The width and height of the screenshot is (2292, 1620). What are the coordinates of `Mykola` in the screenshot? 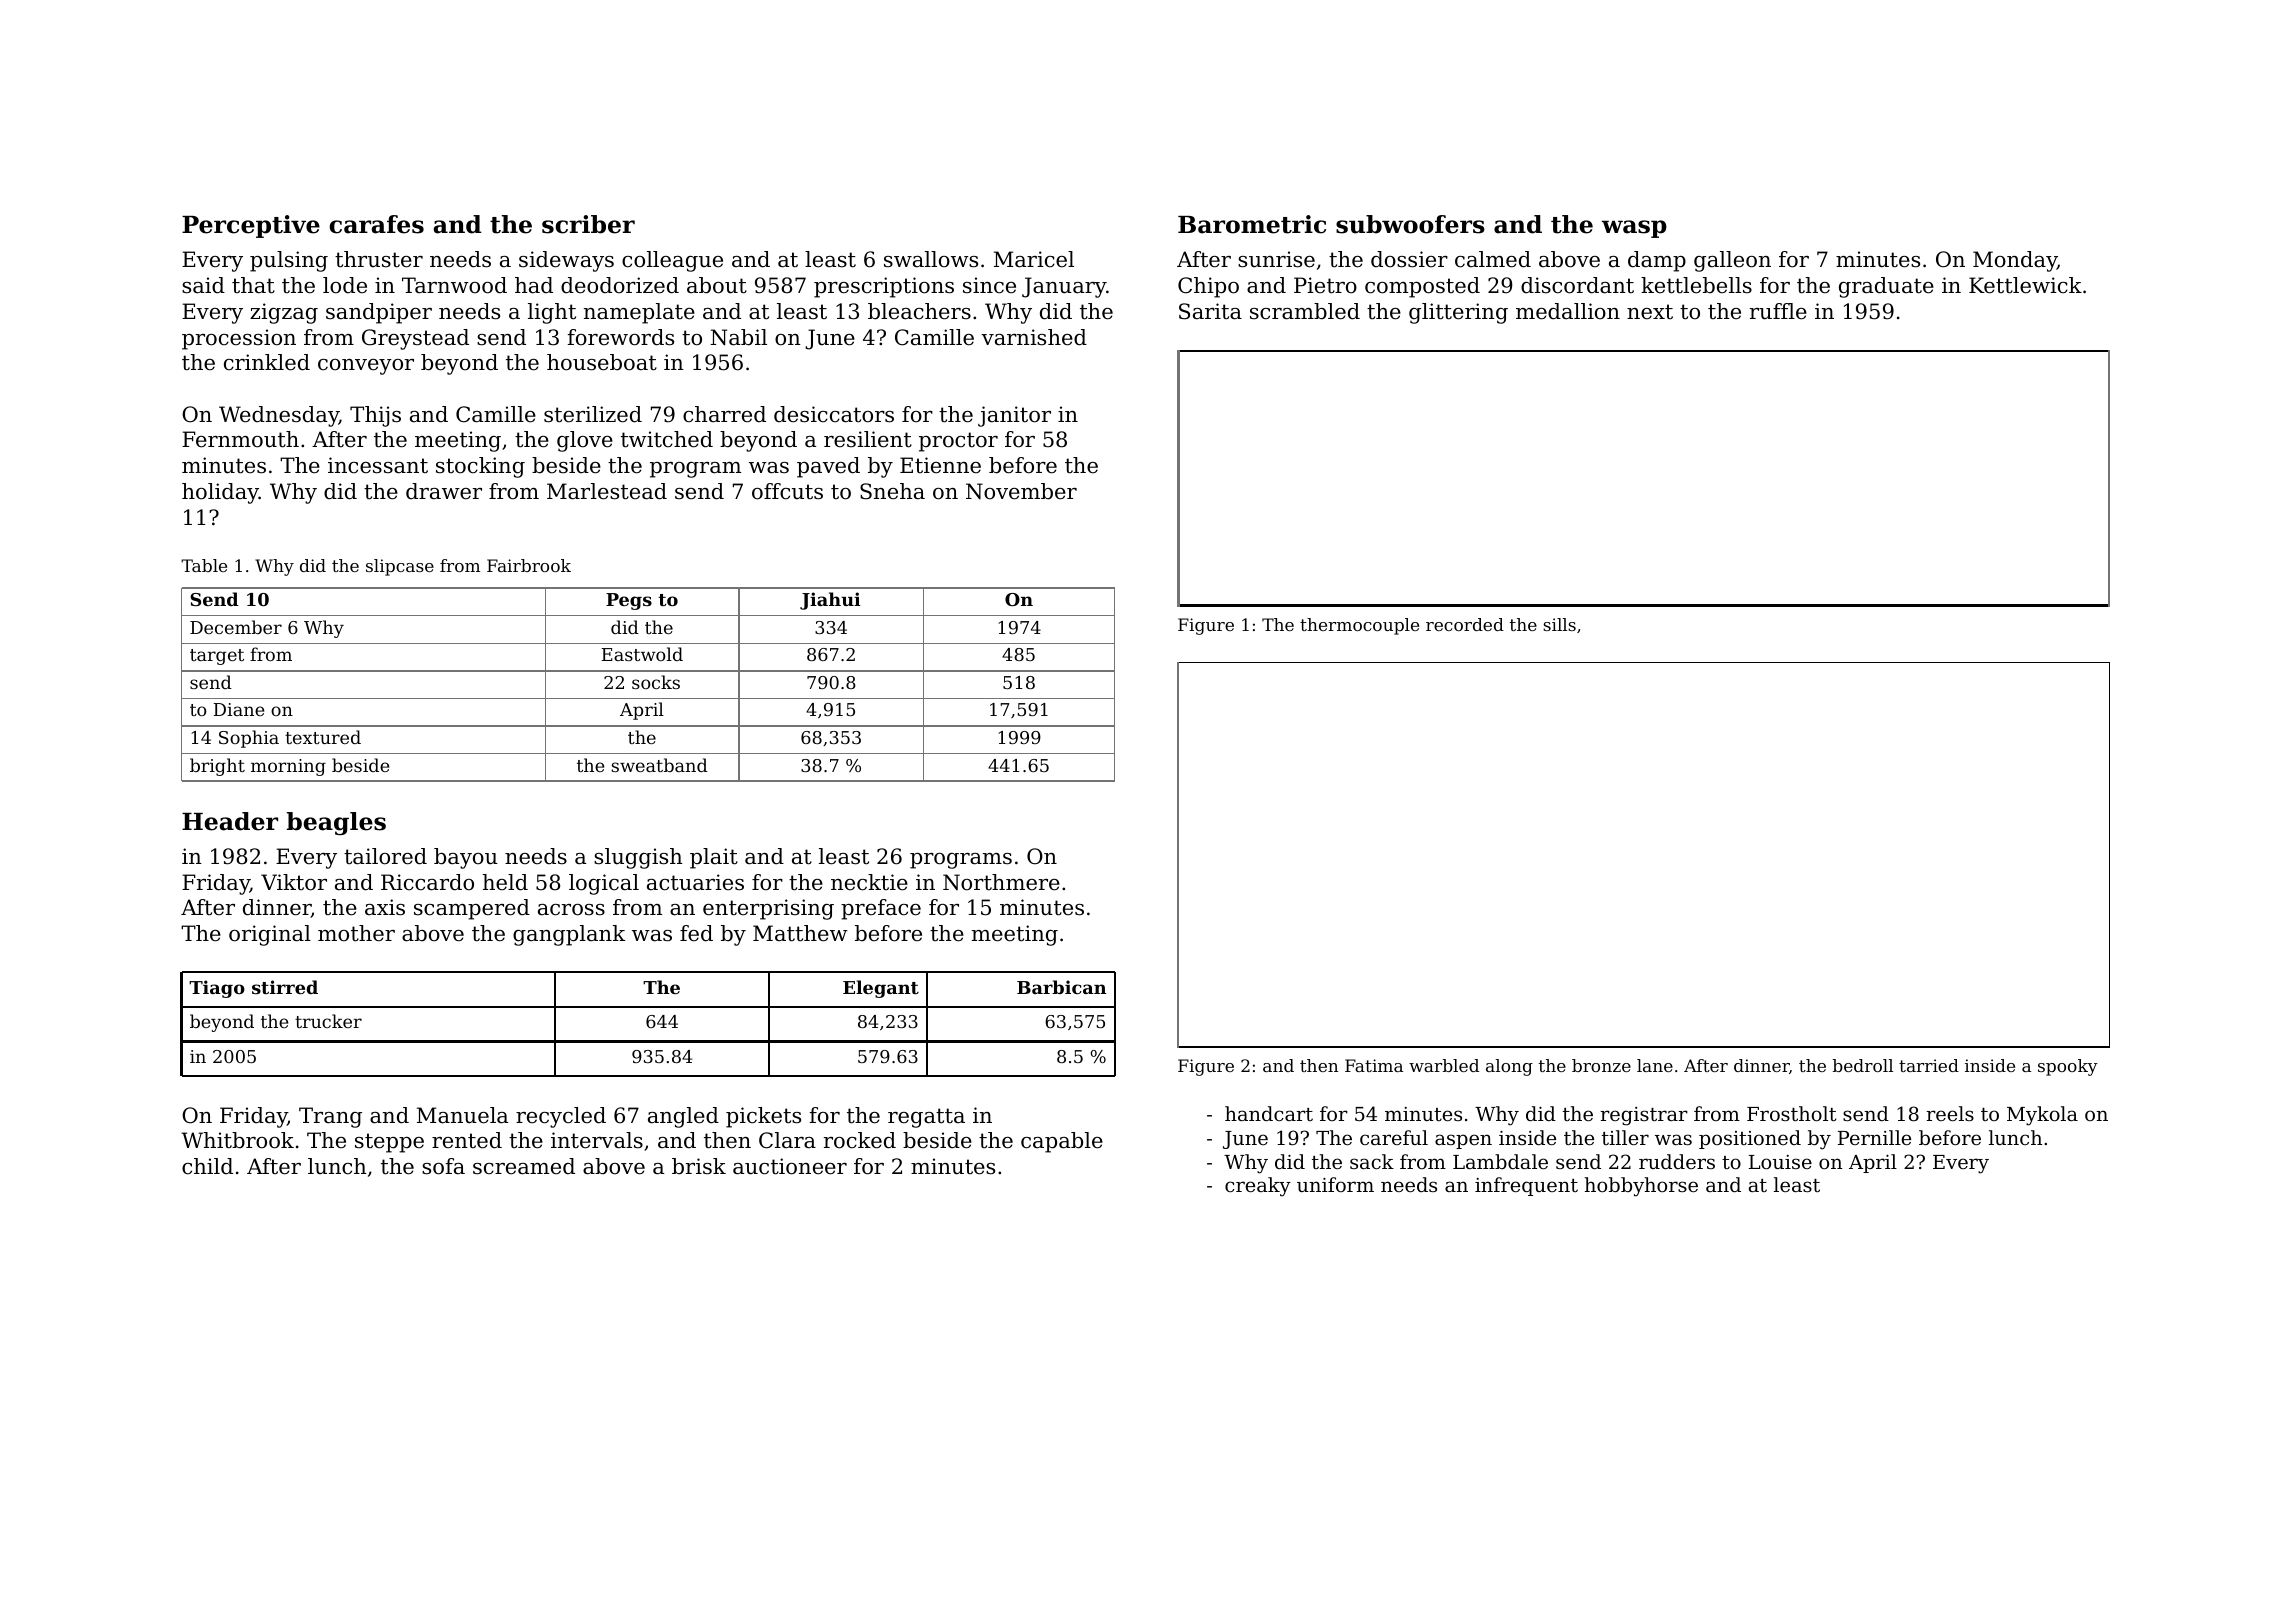 It's located at (2042, 1116).
